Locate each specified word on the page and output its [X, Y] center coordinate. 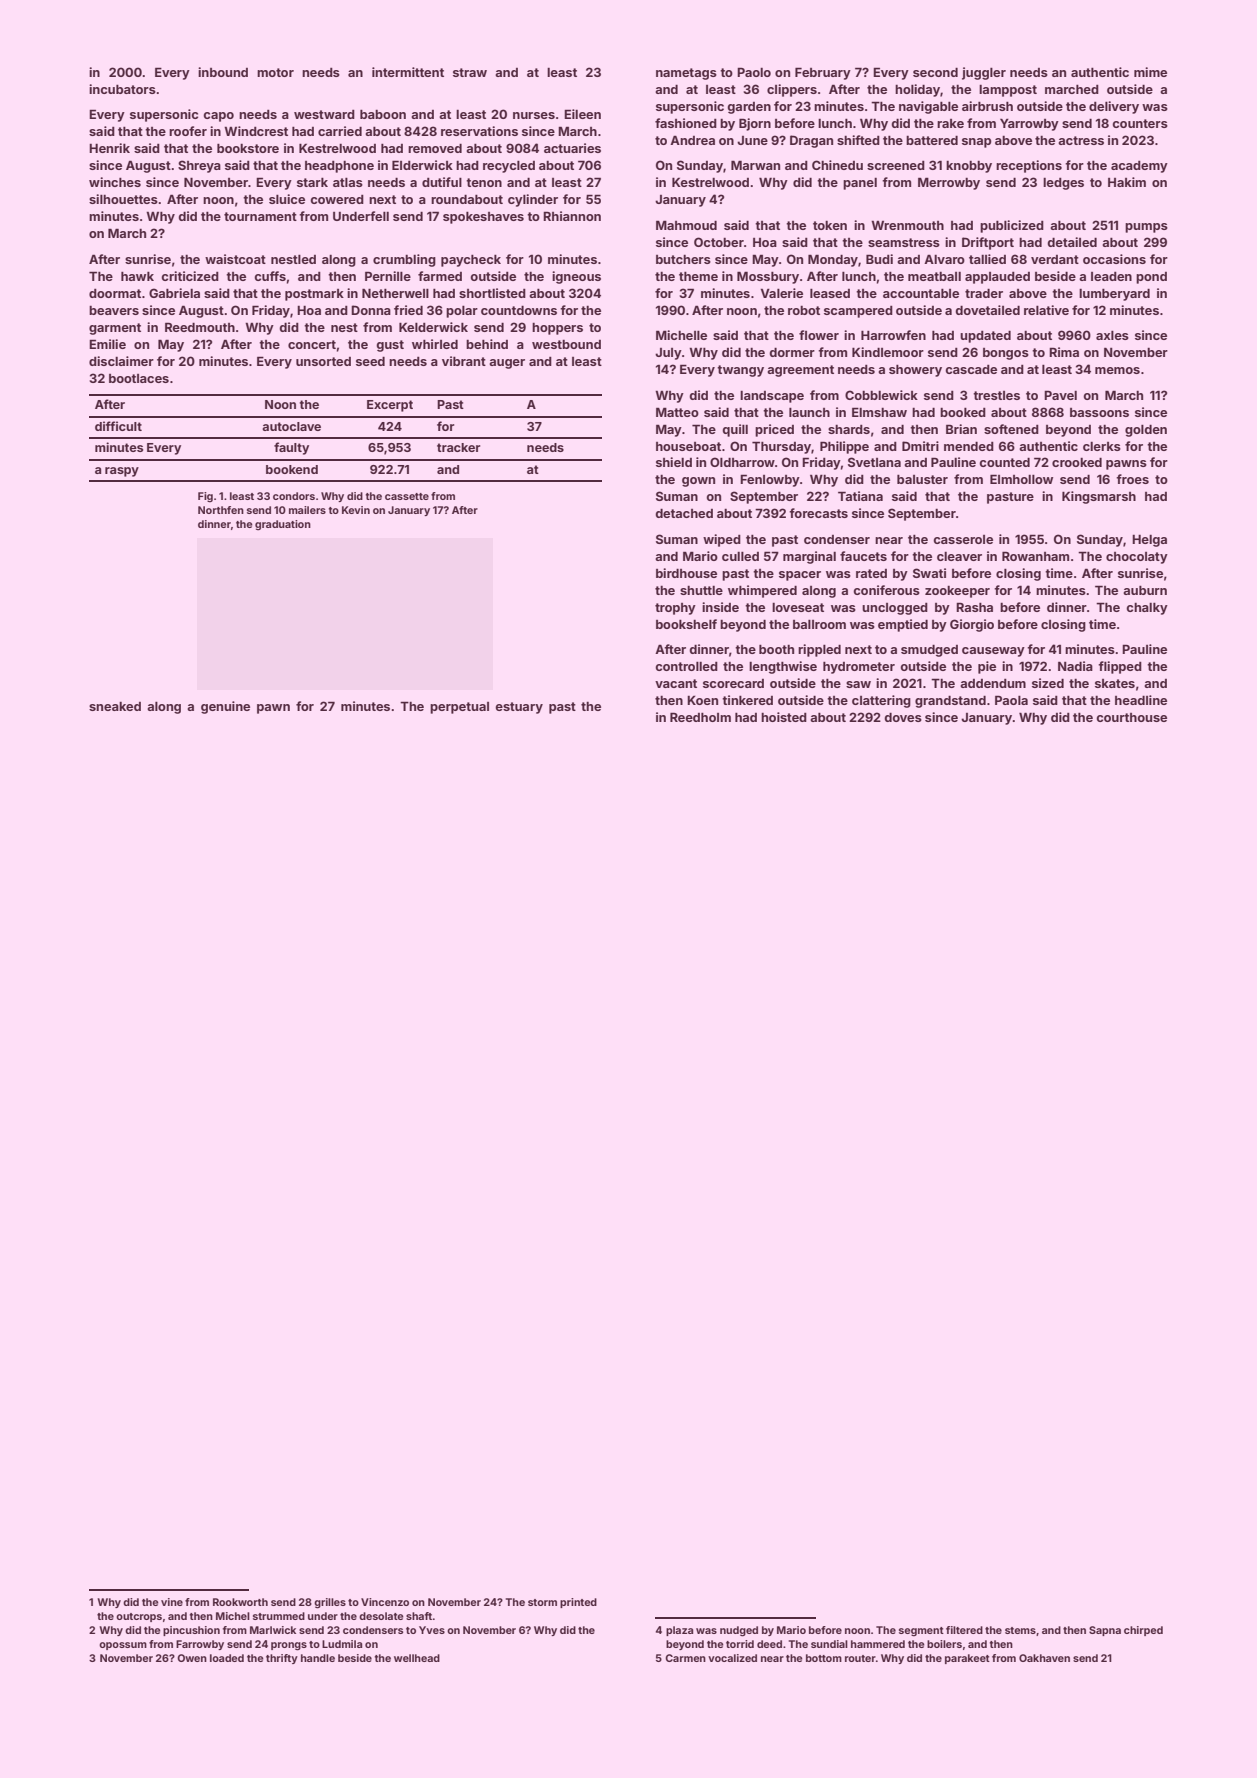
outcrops [139, 1617]
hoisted [784, 717]
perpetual [459, 708]
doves [903, 717]
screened [896, 165]
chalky [1147, 609]
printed [578, 1603]
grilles [330, 1603]
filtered [964, 1630]
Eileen [582, 114]
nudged [739, 1631]
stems [1020, 1630]
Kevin [356, 510]
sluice [287, 199]
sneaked [115, 706]
